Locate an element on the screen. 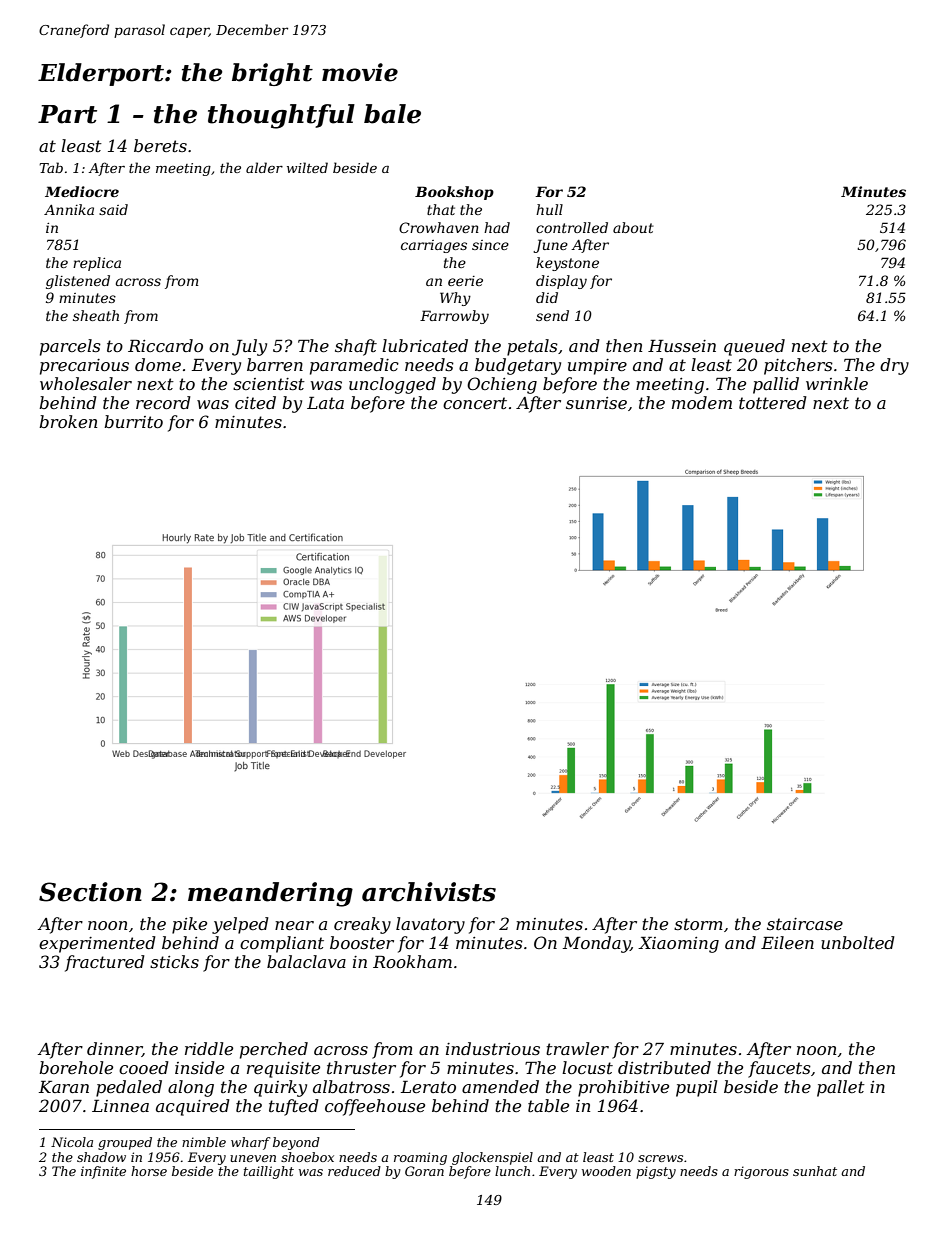  sunrise is located at coordinates (596, 403).
